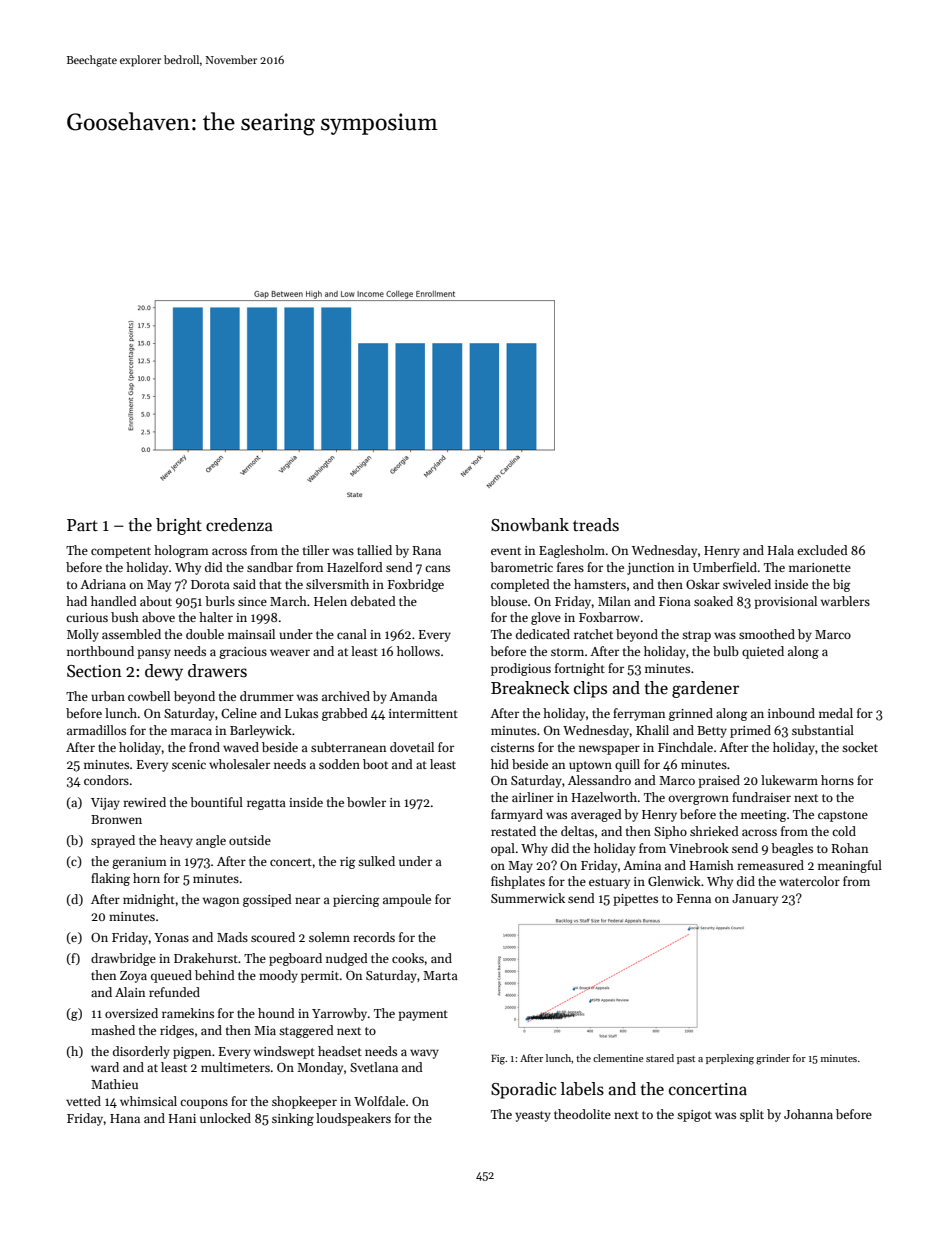 This screenshot has height=1233, width=952. What do you see at coordinates (530, 525) in the screenshot?
I see `Snowbank` at bounding box center [530, 525].
